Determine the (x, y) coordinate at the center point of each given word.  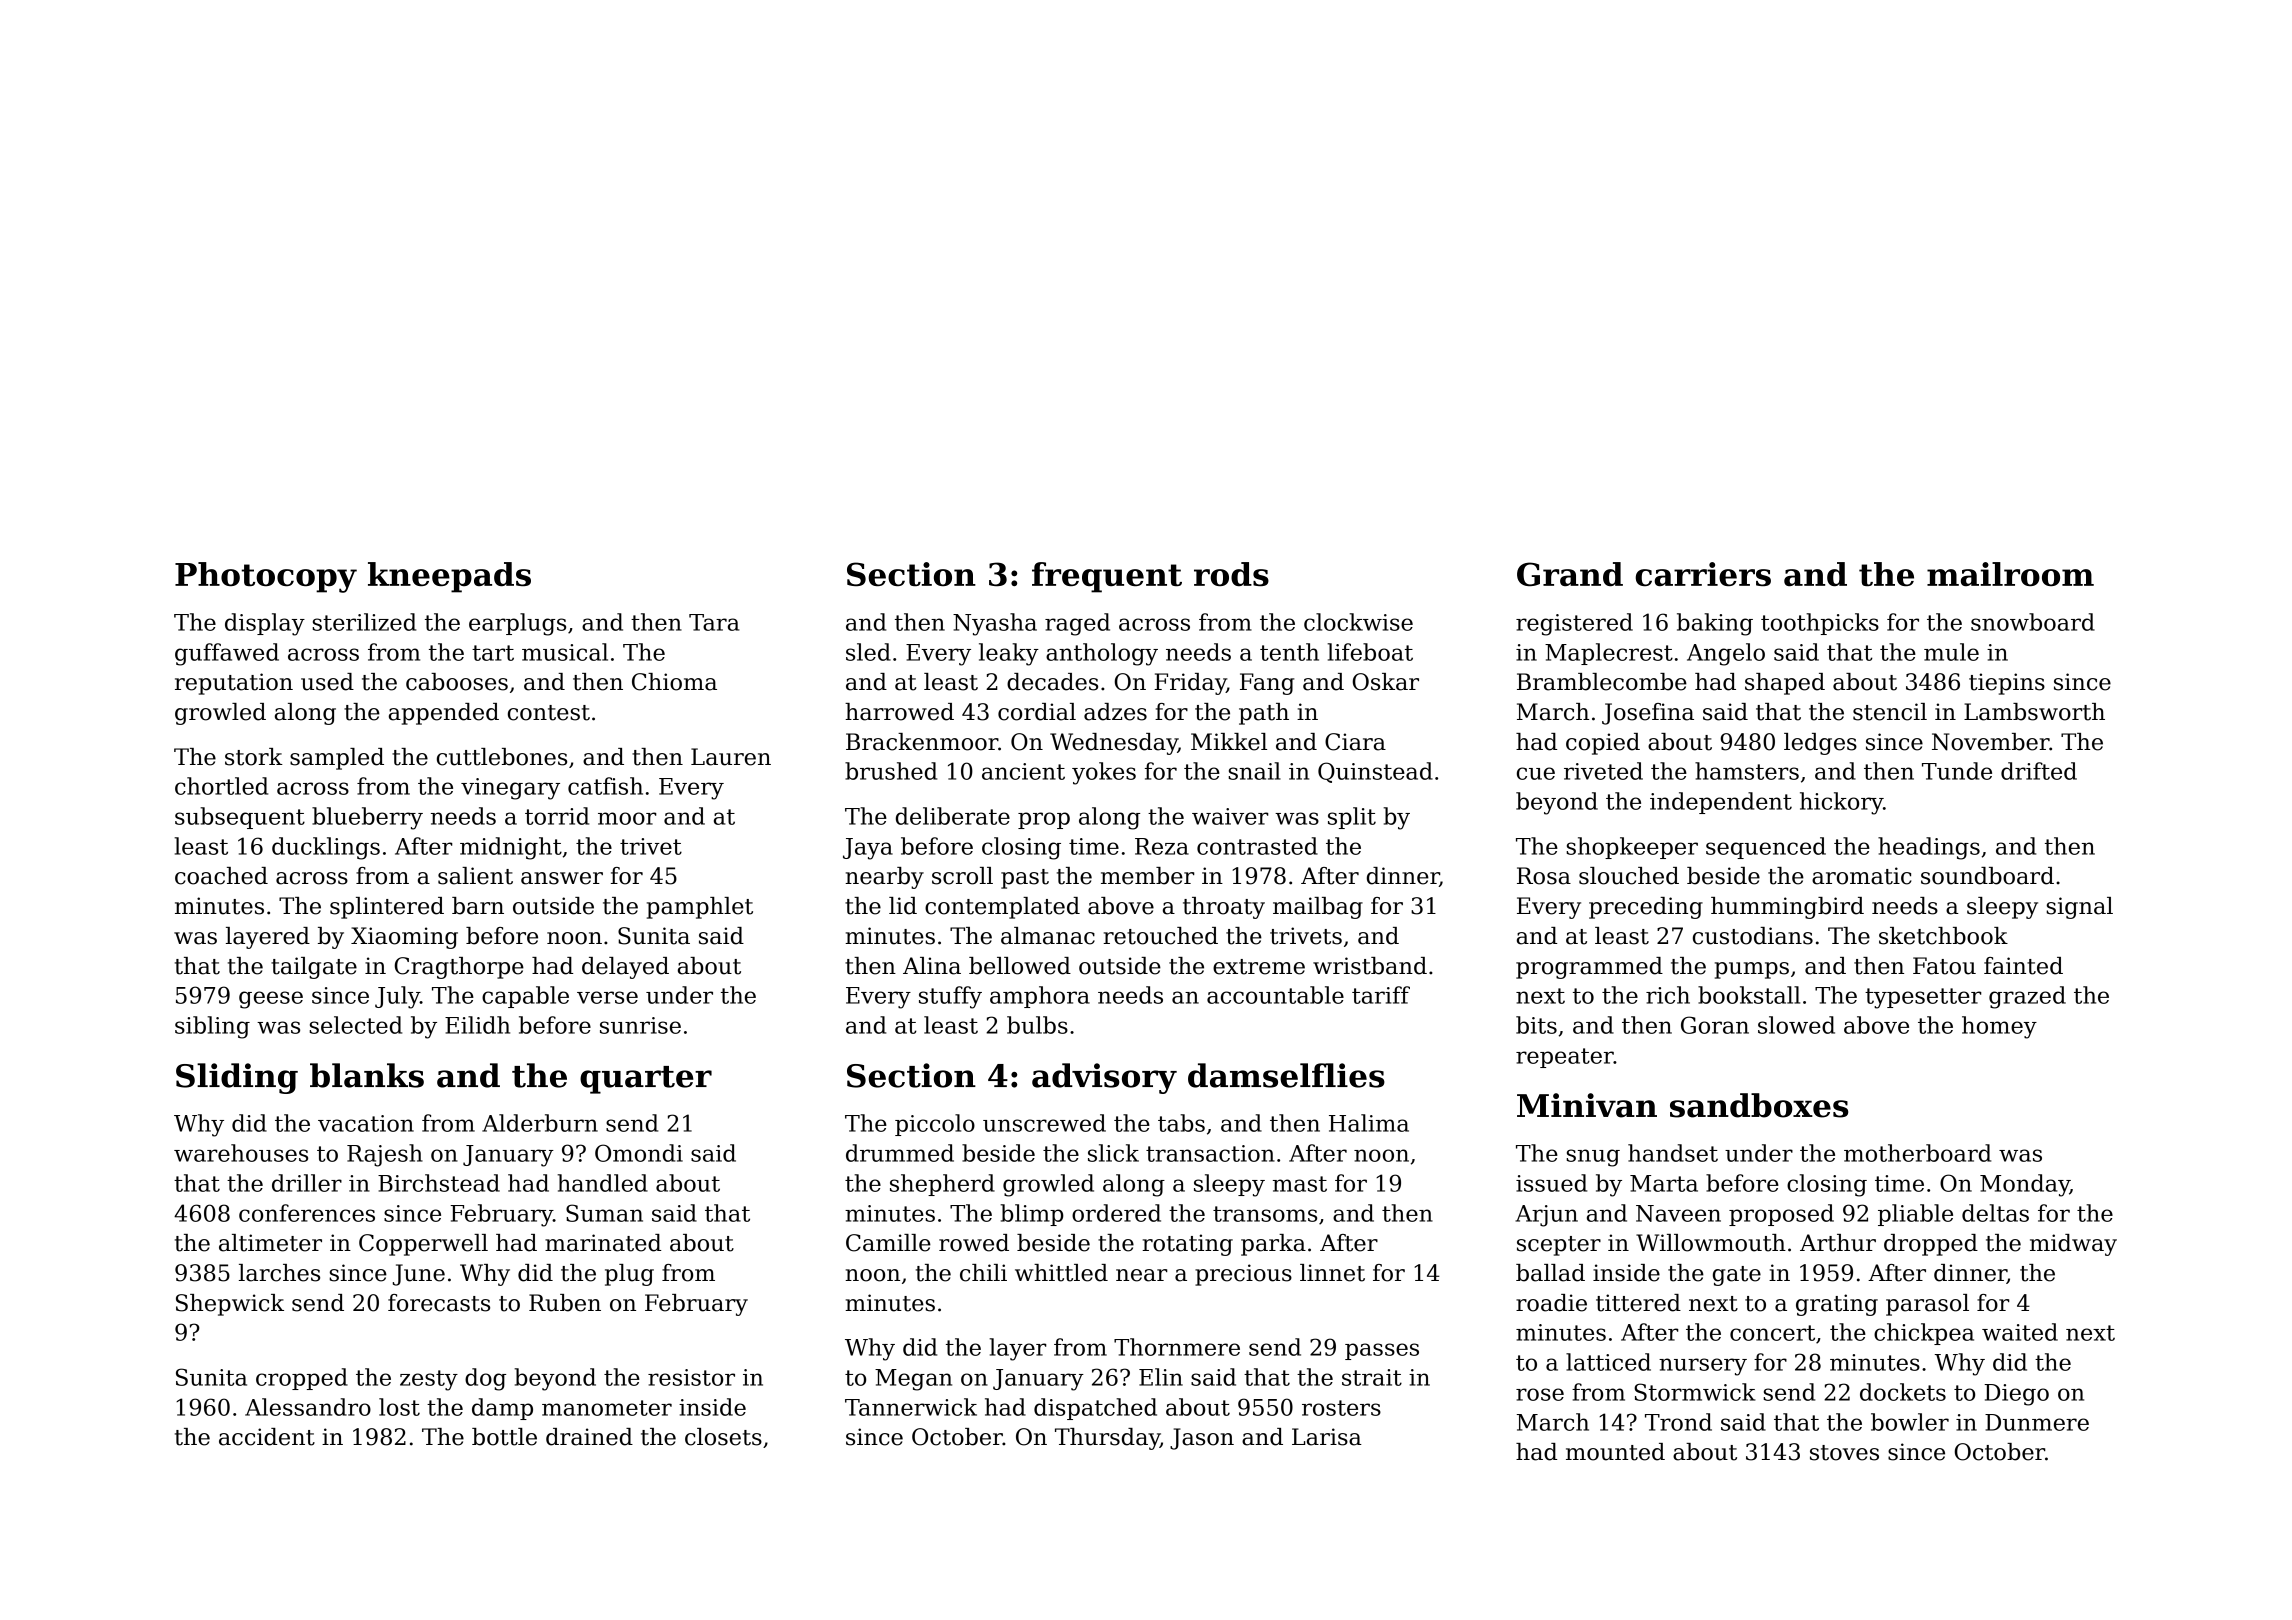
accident (267, 1437)
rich (1668, 995)
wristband (1370, 966)
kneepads (449, 577)
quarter (646, 1080)
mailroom (2010, 574)
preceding (1646, 908)
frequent (1107, 577)
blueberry (367, 818)
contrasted (1257, 846)
